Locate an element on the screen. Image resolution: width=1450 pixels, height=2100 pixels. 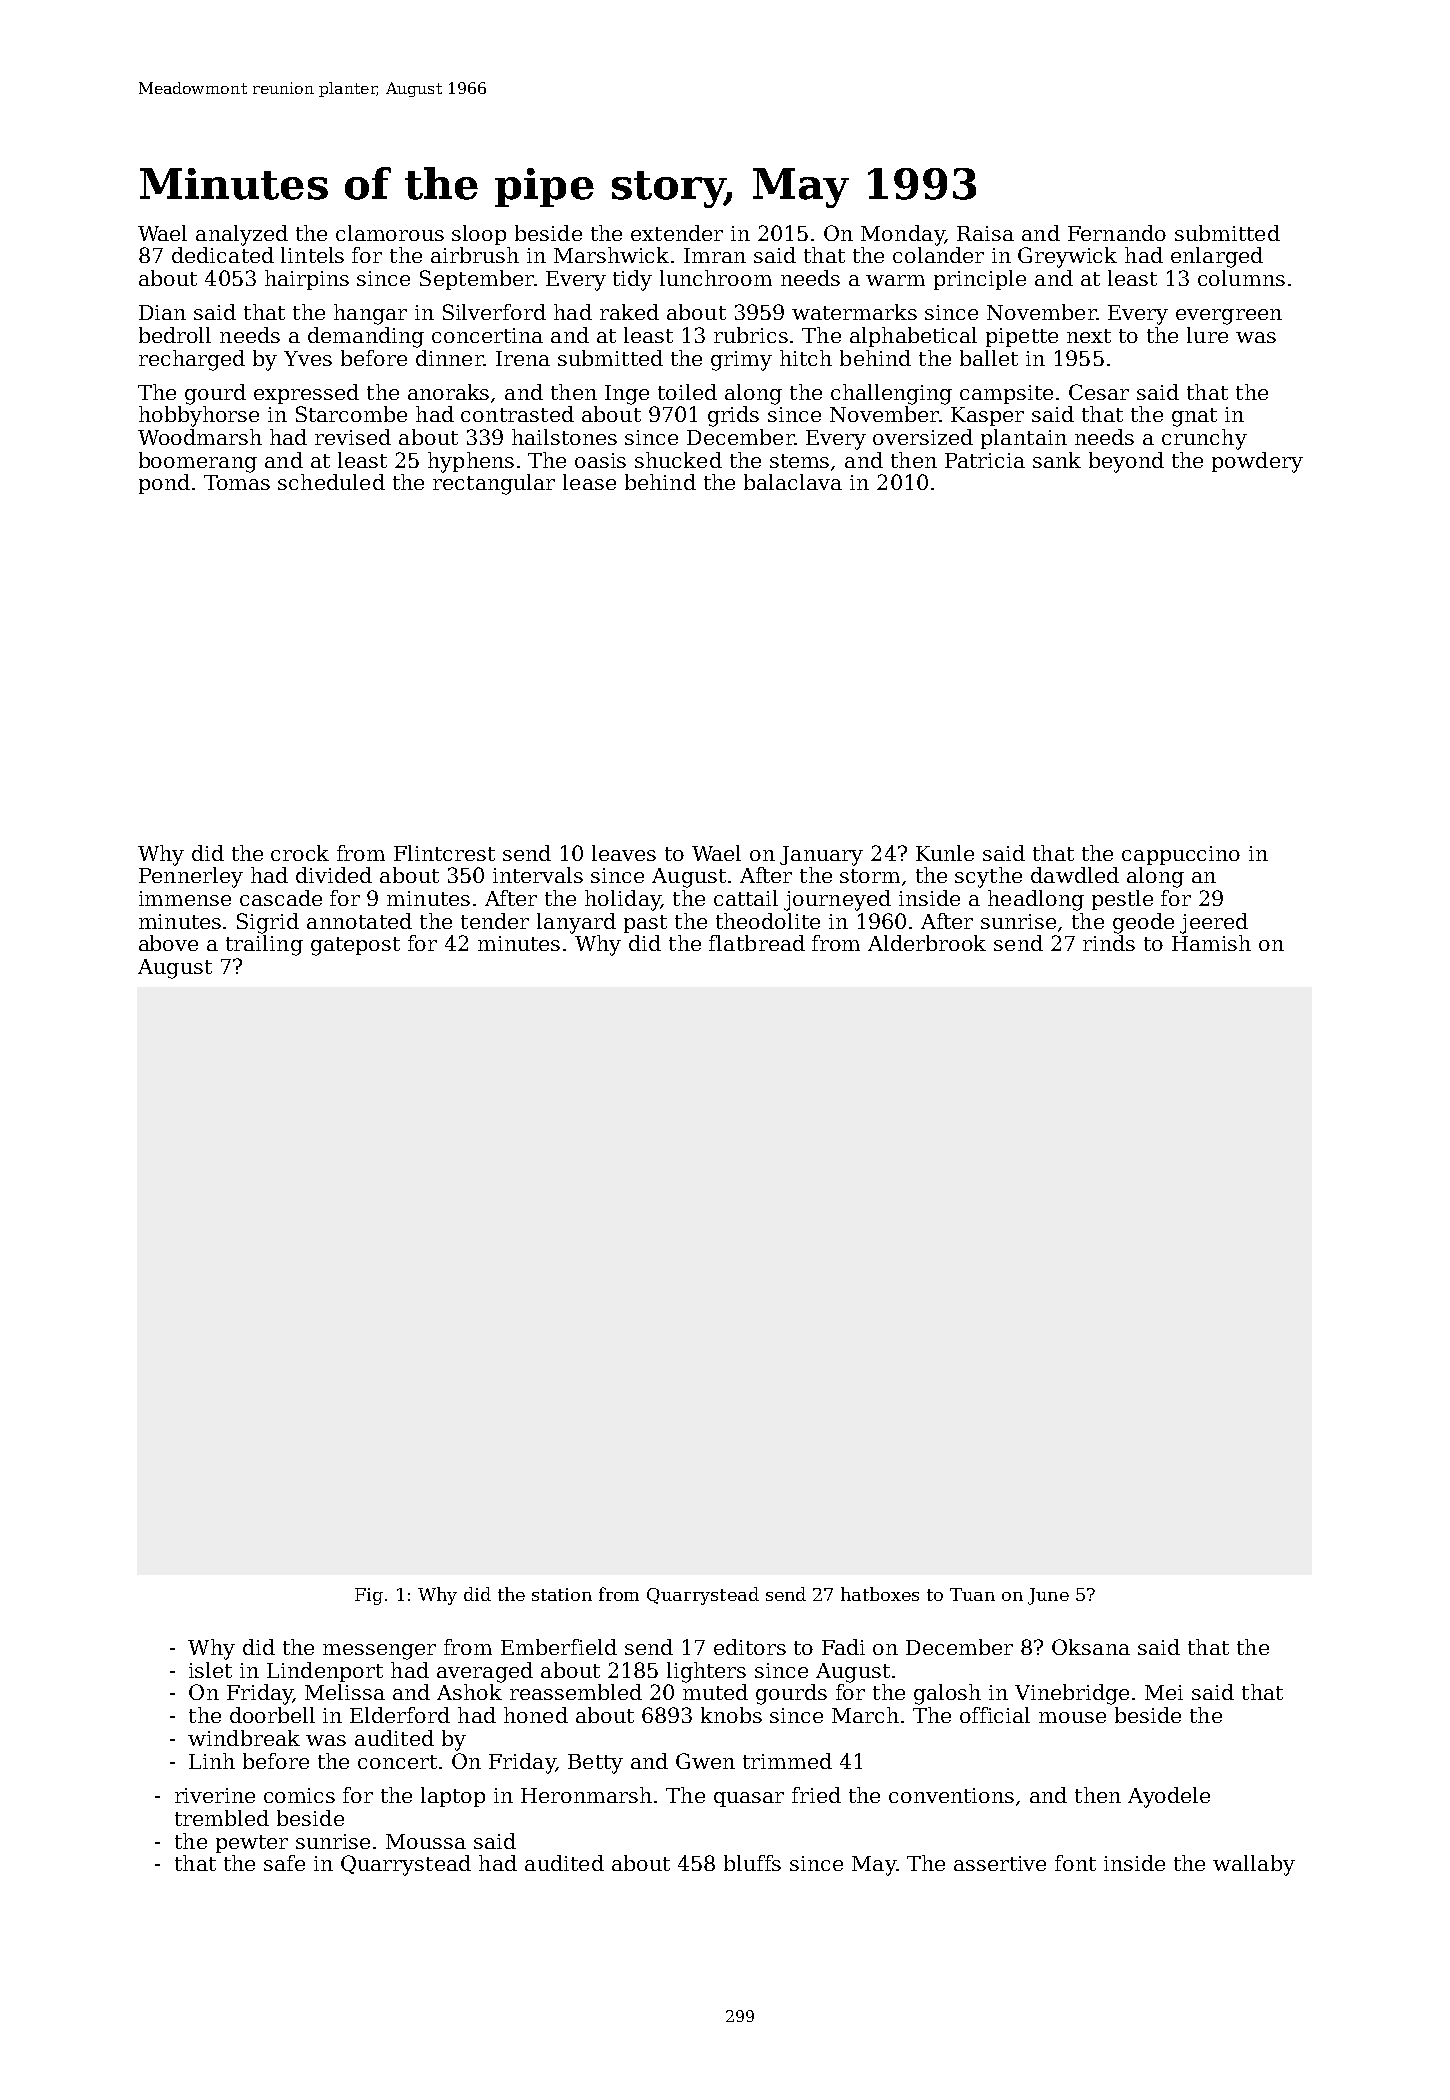
assertive is located at coordinates (1000, 1863).
